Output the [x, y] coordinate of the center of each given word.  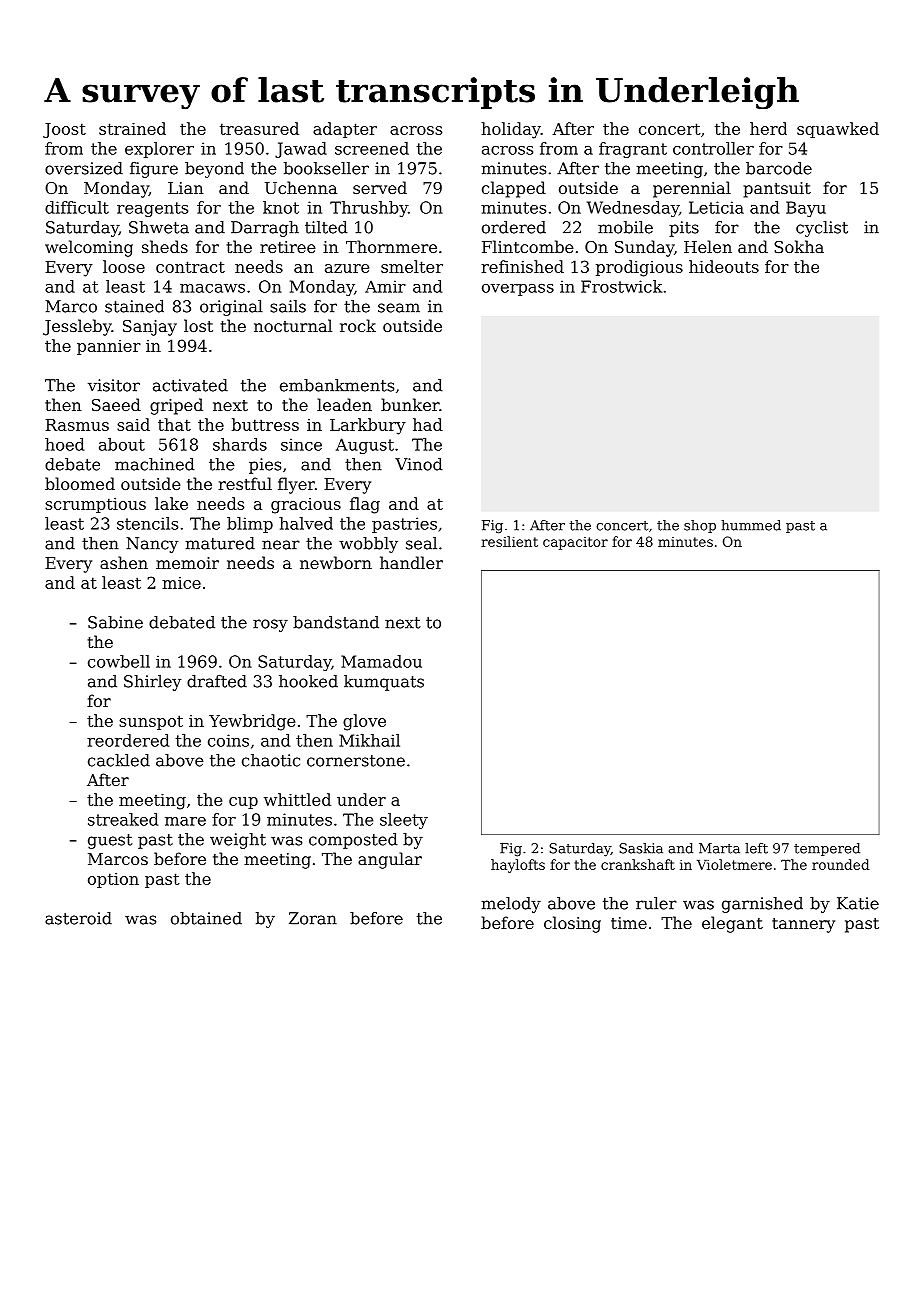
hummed [751, 525]
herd [768, 128]
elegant [732, 924]
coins [228, 740]
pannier [109, 347]
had [428, 424]
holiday [511, 130]
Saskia [641, 848]
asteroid [78, 918]
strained [132, 128]
